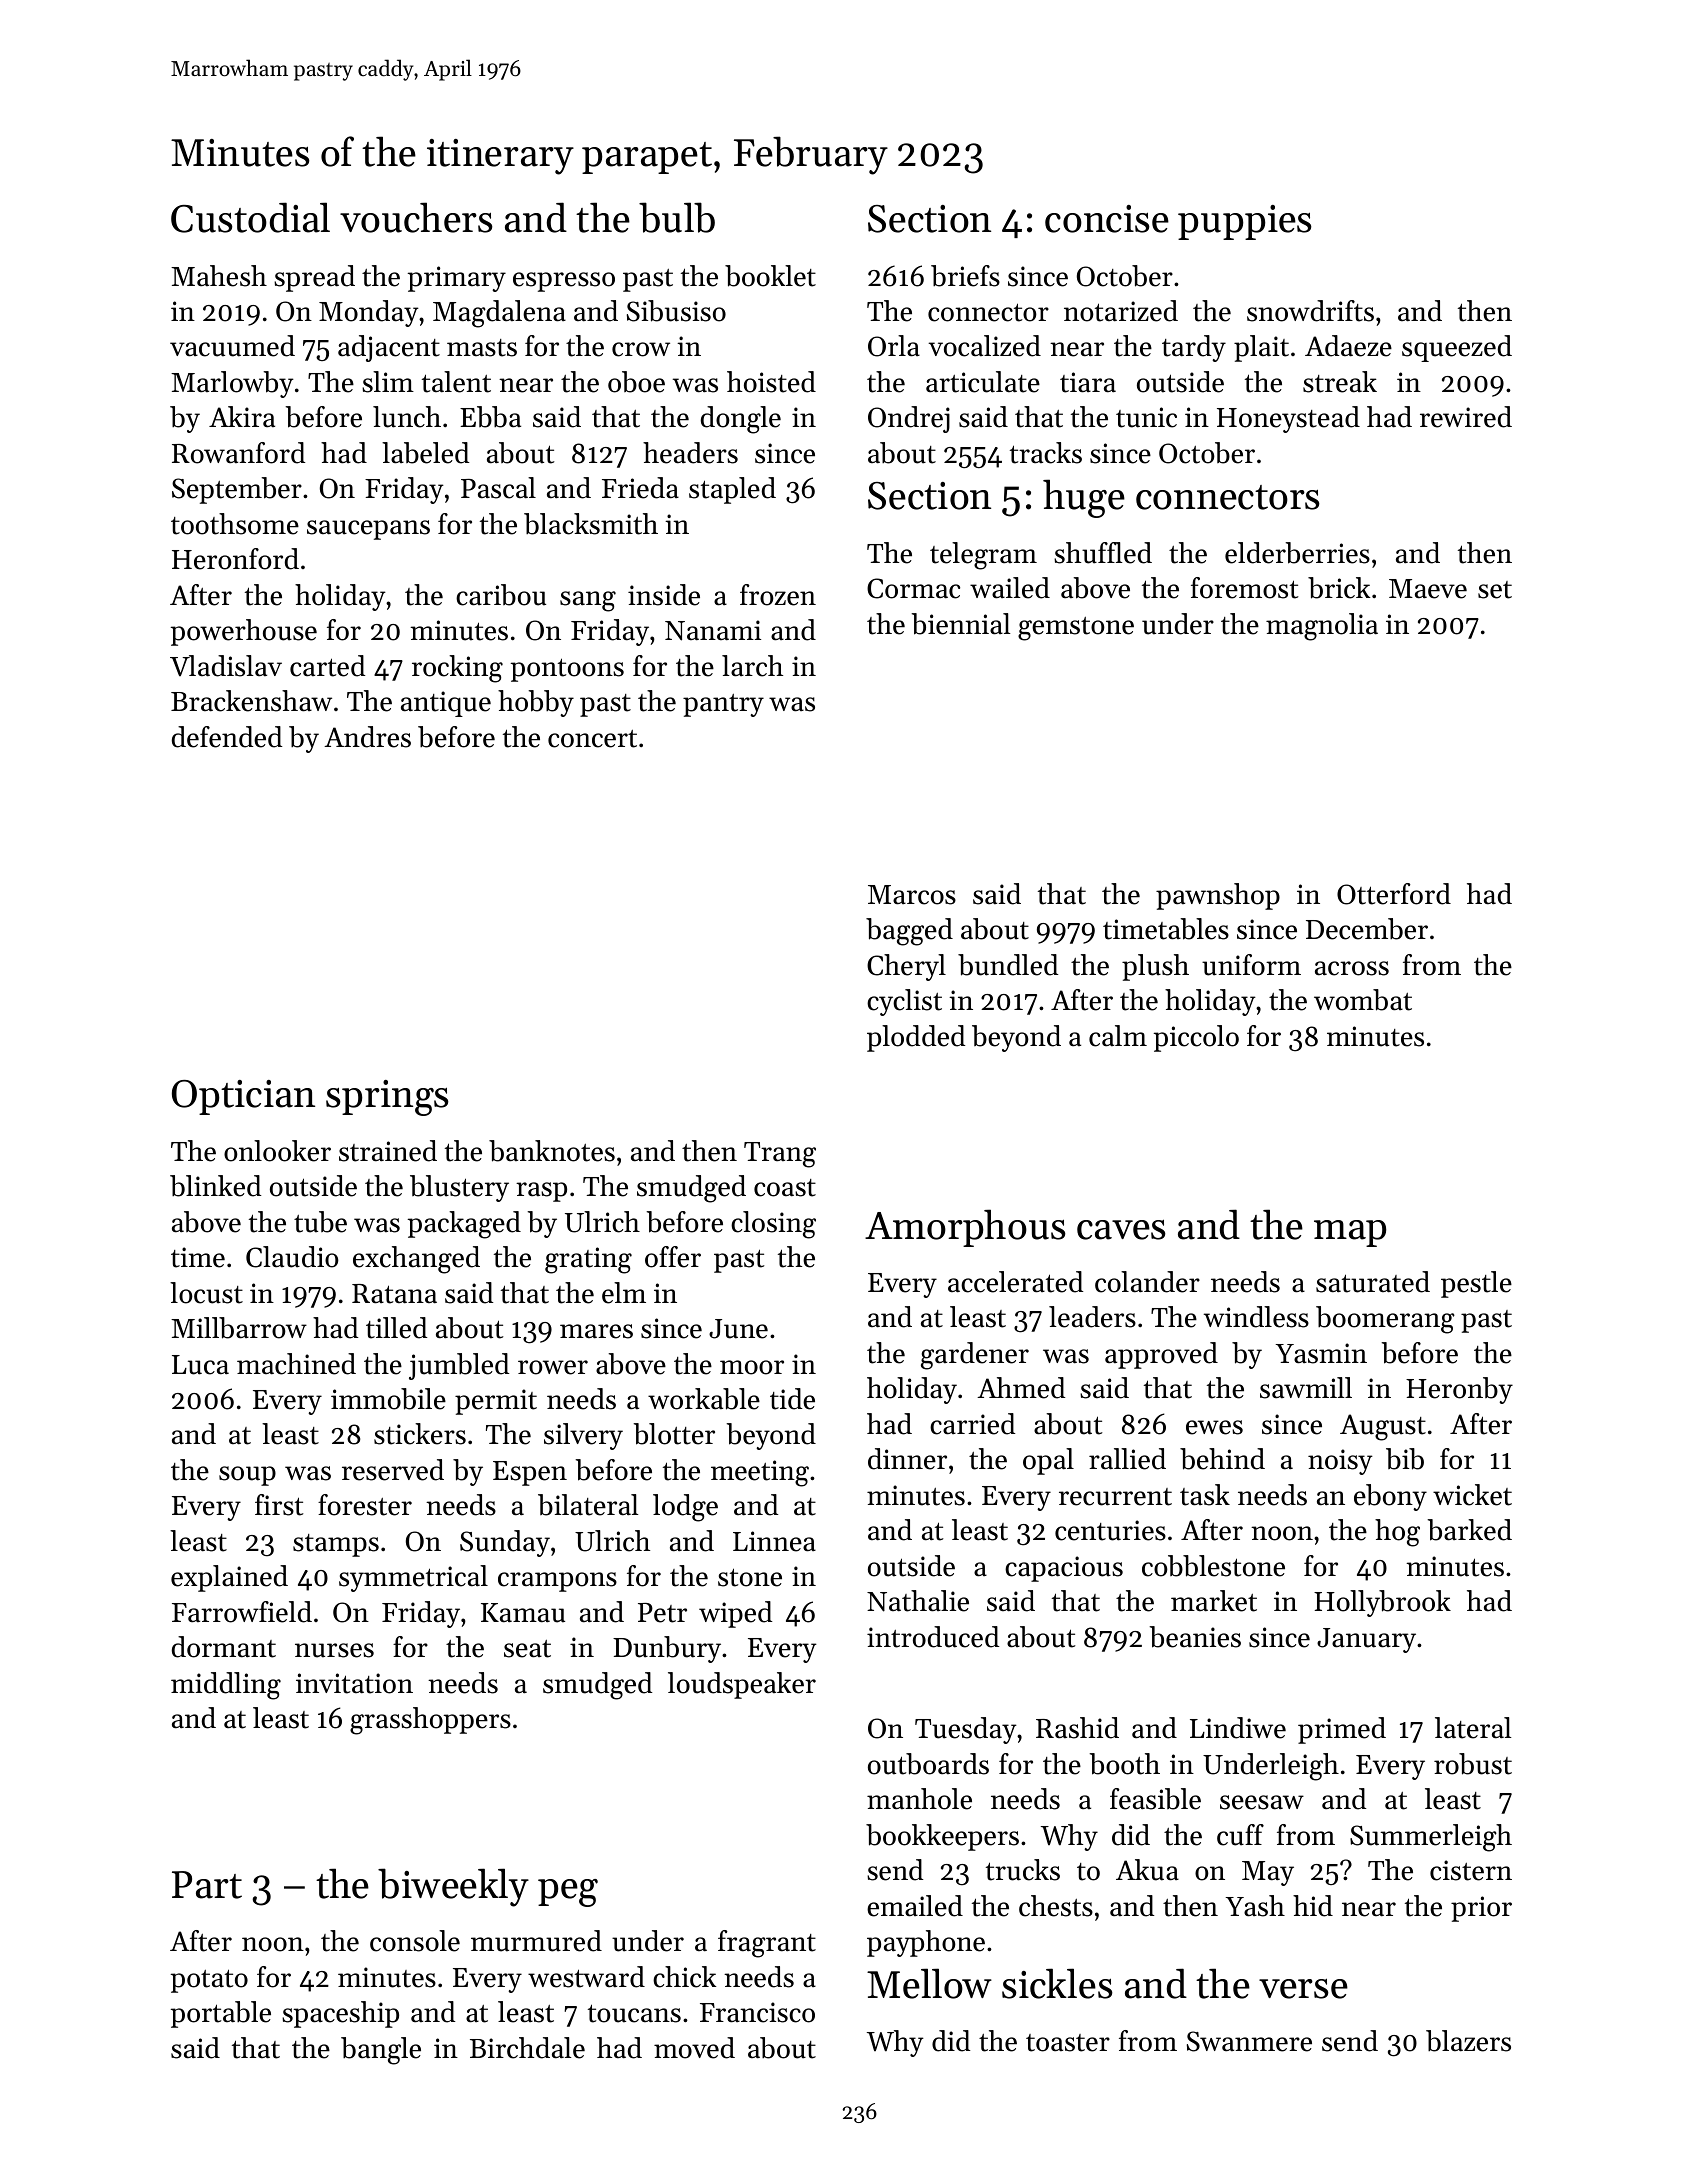  Describe the element at coordinates (1373, 1282) in the screenshot. I see `saturated` at that location.
